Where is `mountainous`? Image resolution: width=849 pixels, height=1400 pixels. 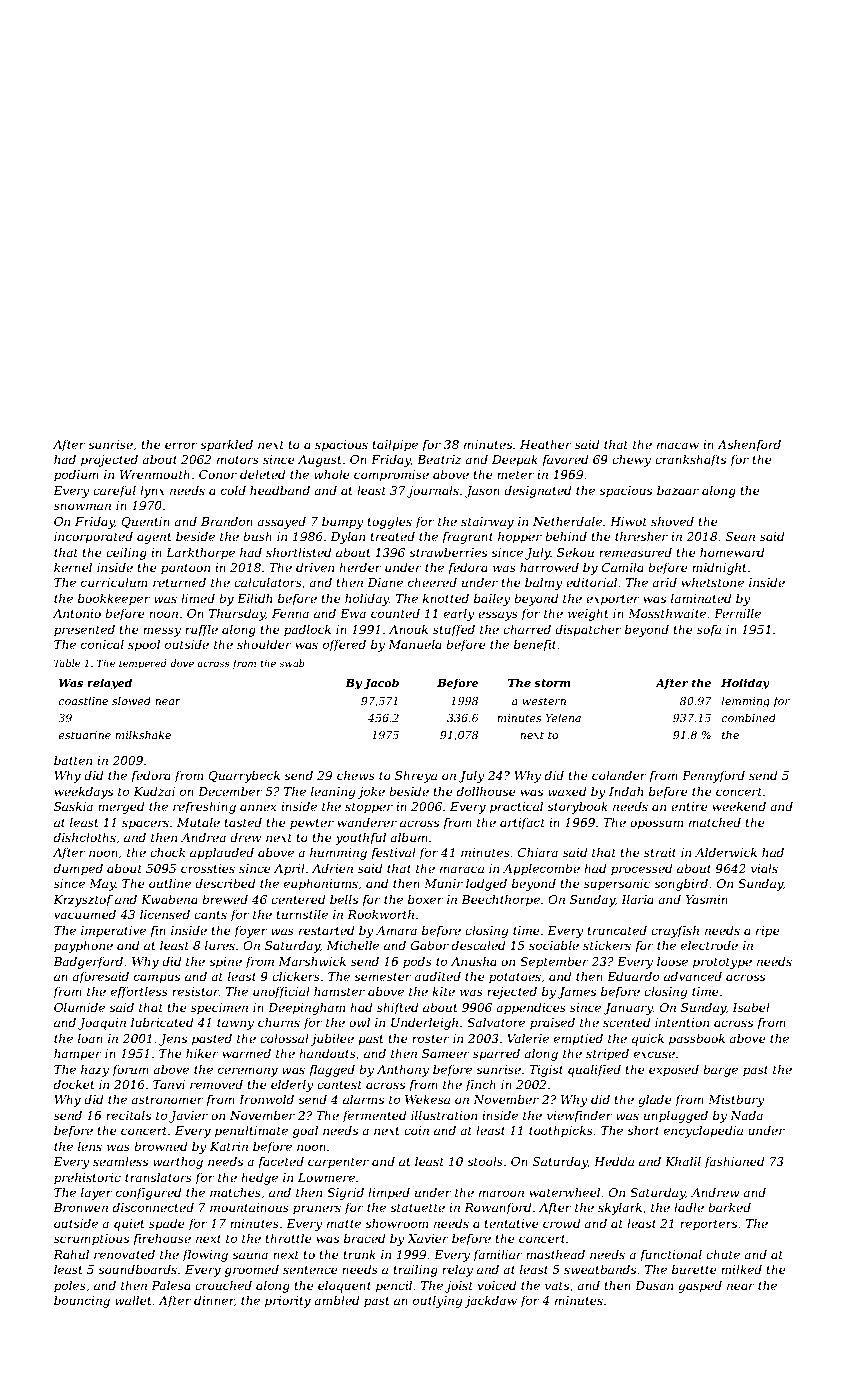 mountainous is located at coordinates (249, 1207).
